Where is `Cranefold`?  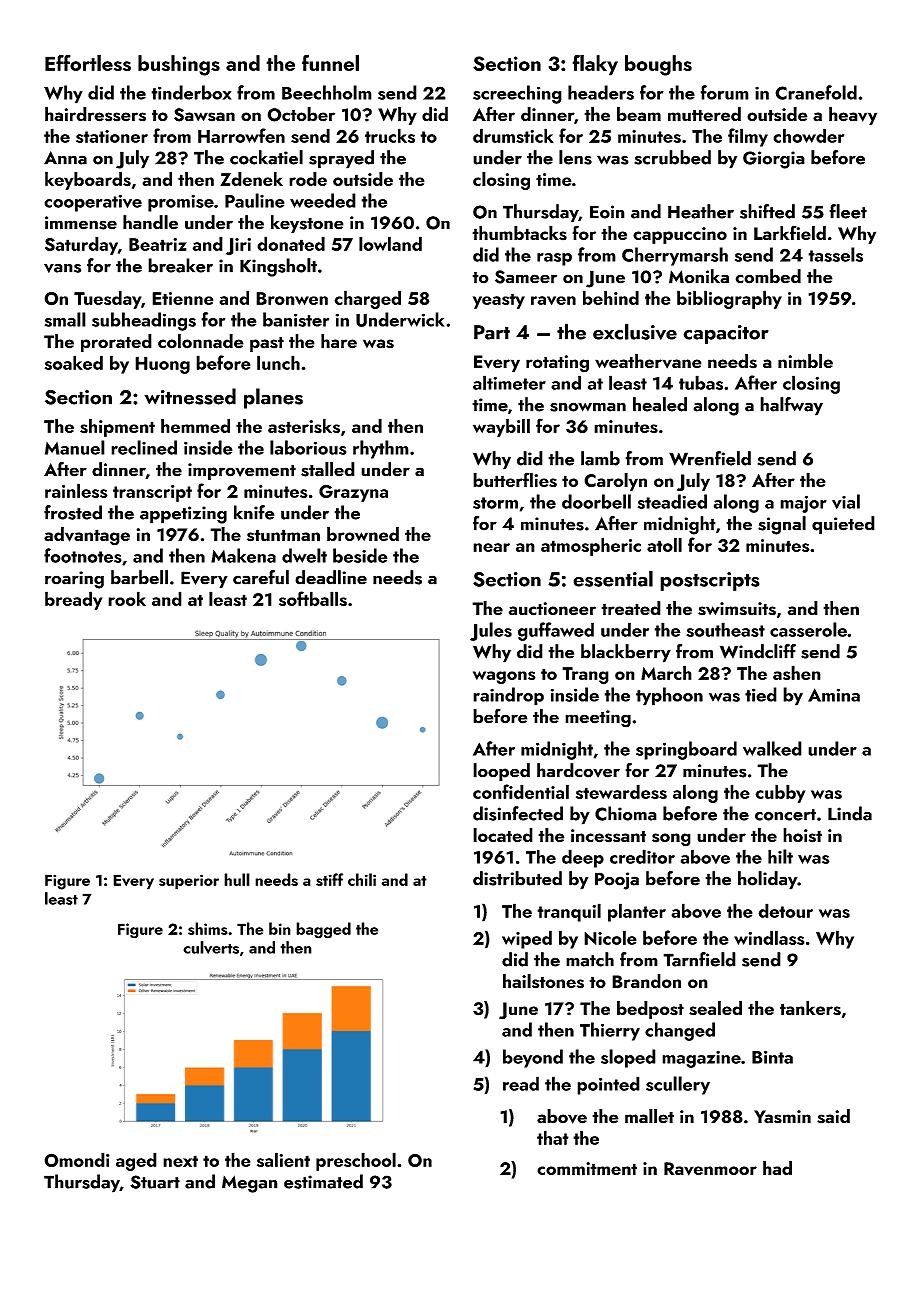
Cranefold is located at coordinates (816, 92).
